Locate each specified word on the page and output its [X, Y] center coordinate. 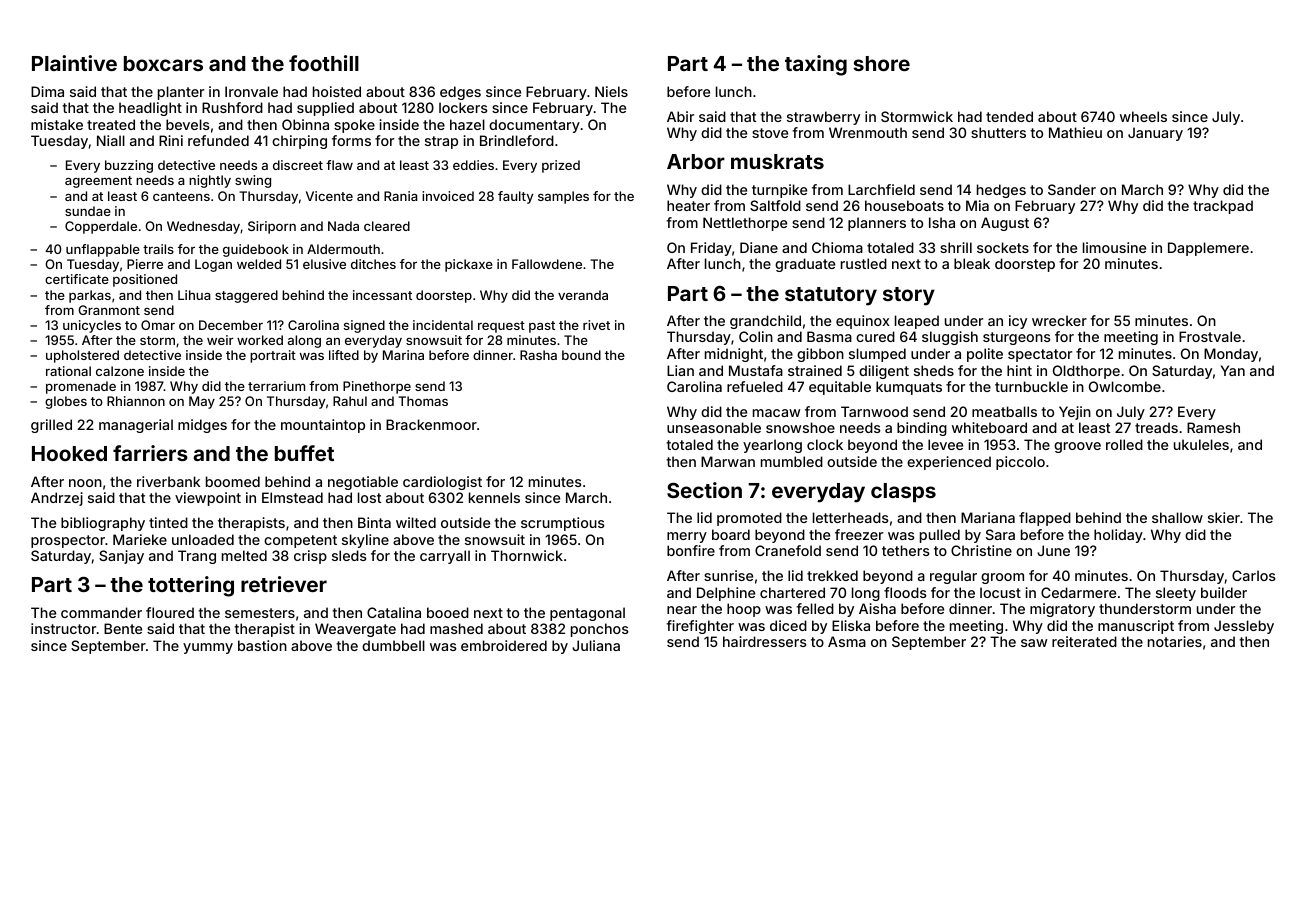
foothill [324, 63]
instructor [63, 628]
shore [881, 63]
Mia [977, 205]
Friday [711, 249]
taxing [816, 65]
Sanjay [121, 557]
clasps [903, 492]
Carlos [1254, 575]
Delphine [726, 594]
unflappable [103, 250]
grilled [51, 426]
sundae [88, 211]
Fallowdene [547, 264]
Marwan [728, 461]
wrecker [1059, 320]
